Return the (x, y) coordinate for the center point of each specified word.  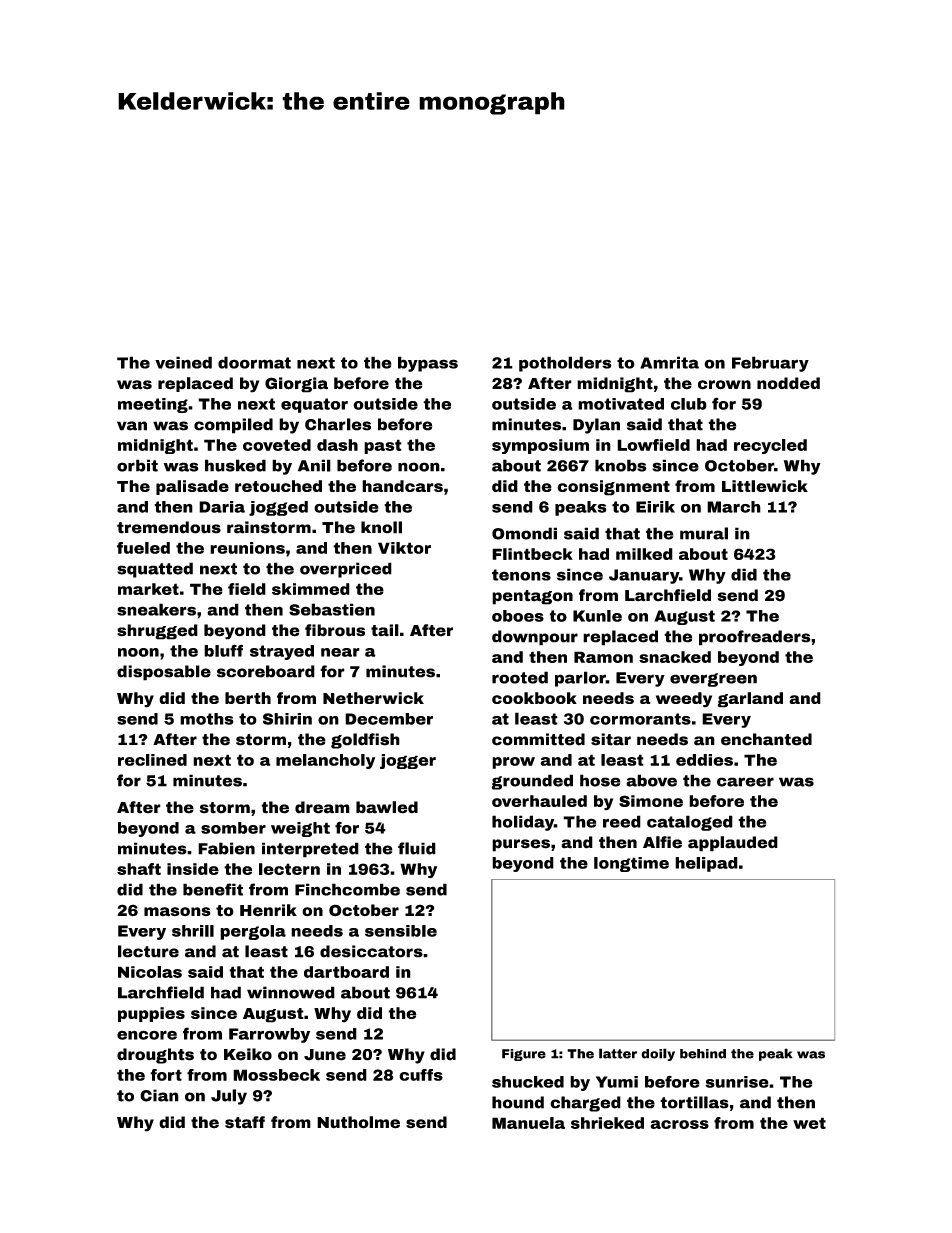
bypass (428, 364)
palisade (192, 487)
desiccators (371, 951)
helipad (706, 864)
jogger (408, 761)
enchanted (766, 739)
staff (245, 1122)
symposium (540, 446)
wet (809, 1123)
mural (704, 533)
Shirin (287, 719)
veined (183, 362)
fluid (417, 848)
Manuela (528, 1123)
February (770, 364)
